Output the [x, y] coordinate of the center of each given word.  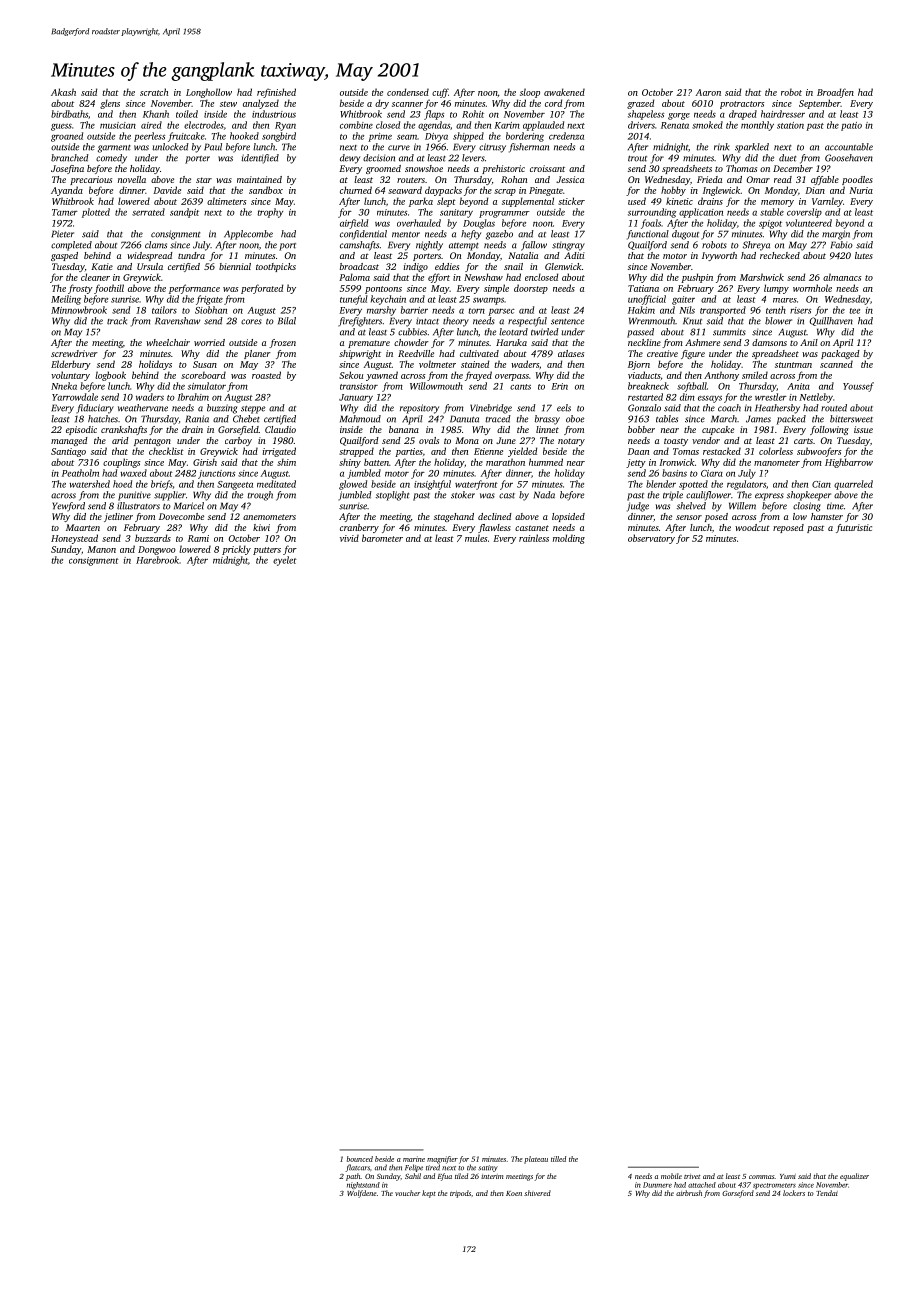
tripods [460, 1194]
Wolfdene [361, 1194]
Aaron [708, 92]
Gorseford [738, 1194]
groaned [67, 137]
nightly [429, 246]
